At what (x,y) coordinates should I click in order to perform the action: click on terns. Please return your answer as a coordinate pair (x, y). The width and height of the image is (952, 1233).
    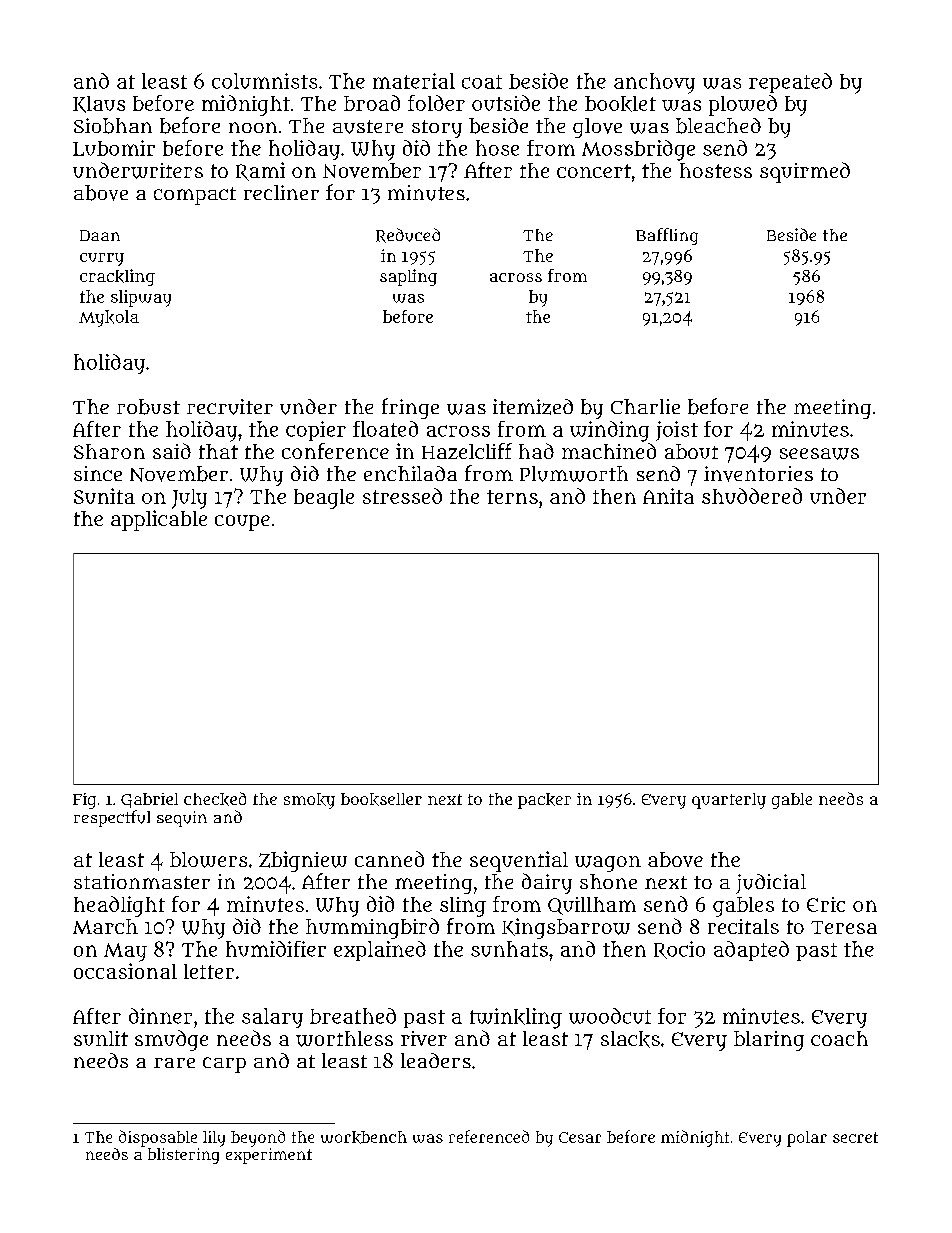
    Looking at the image, I should click on (512, 497).
